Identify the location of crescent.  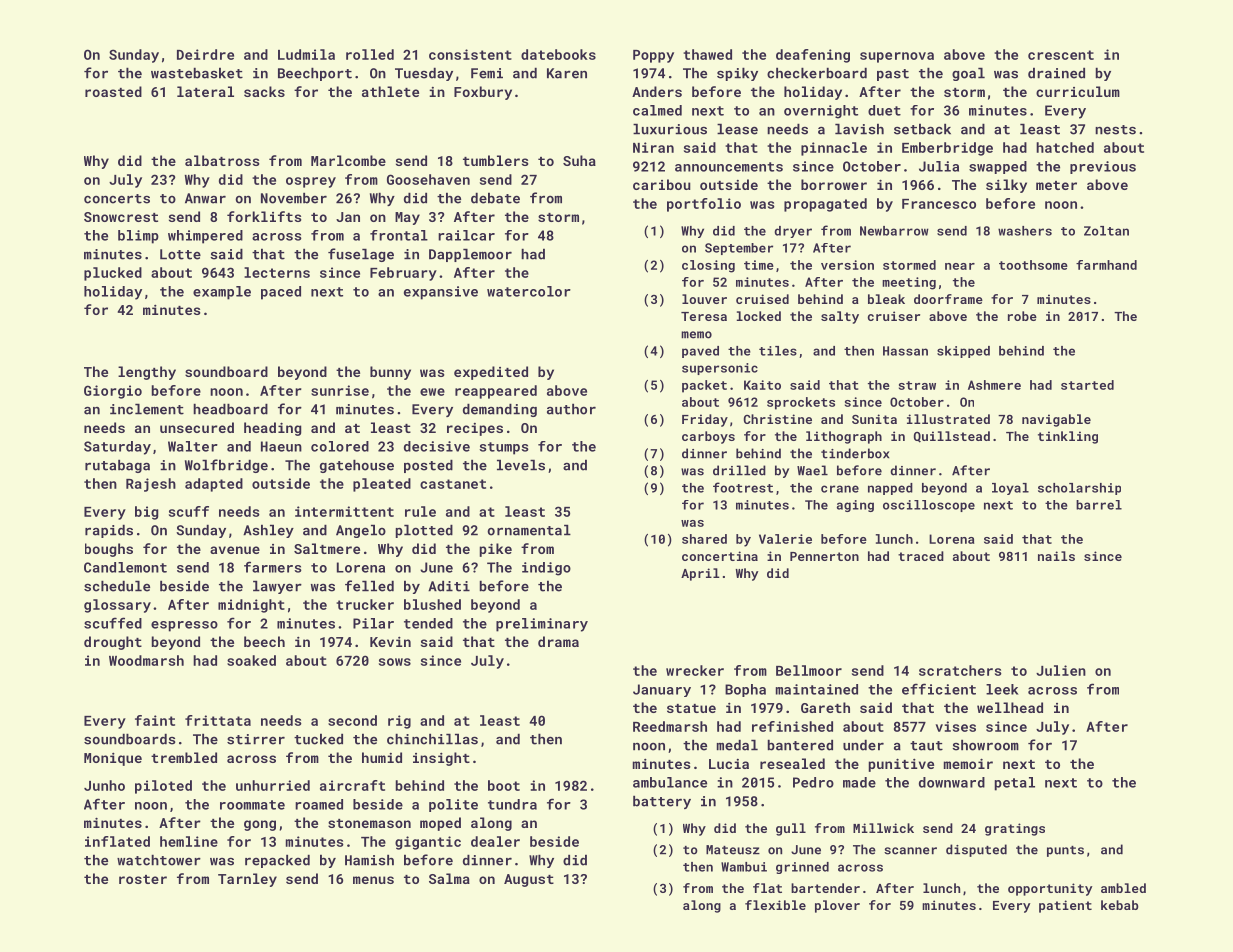
(1061, 55).
